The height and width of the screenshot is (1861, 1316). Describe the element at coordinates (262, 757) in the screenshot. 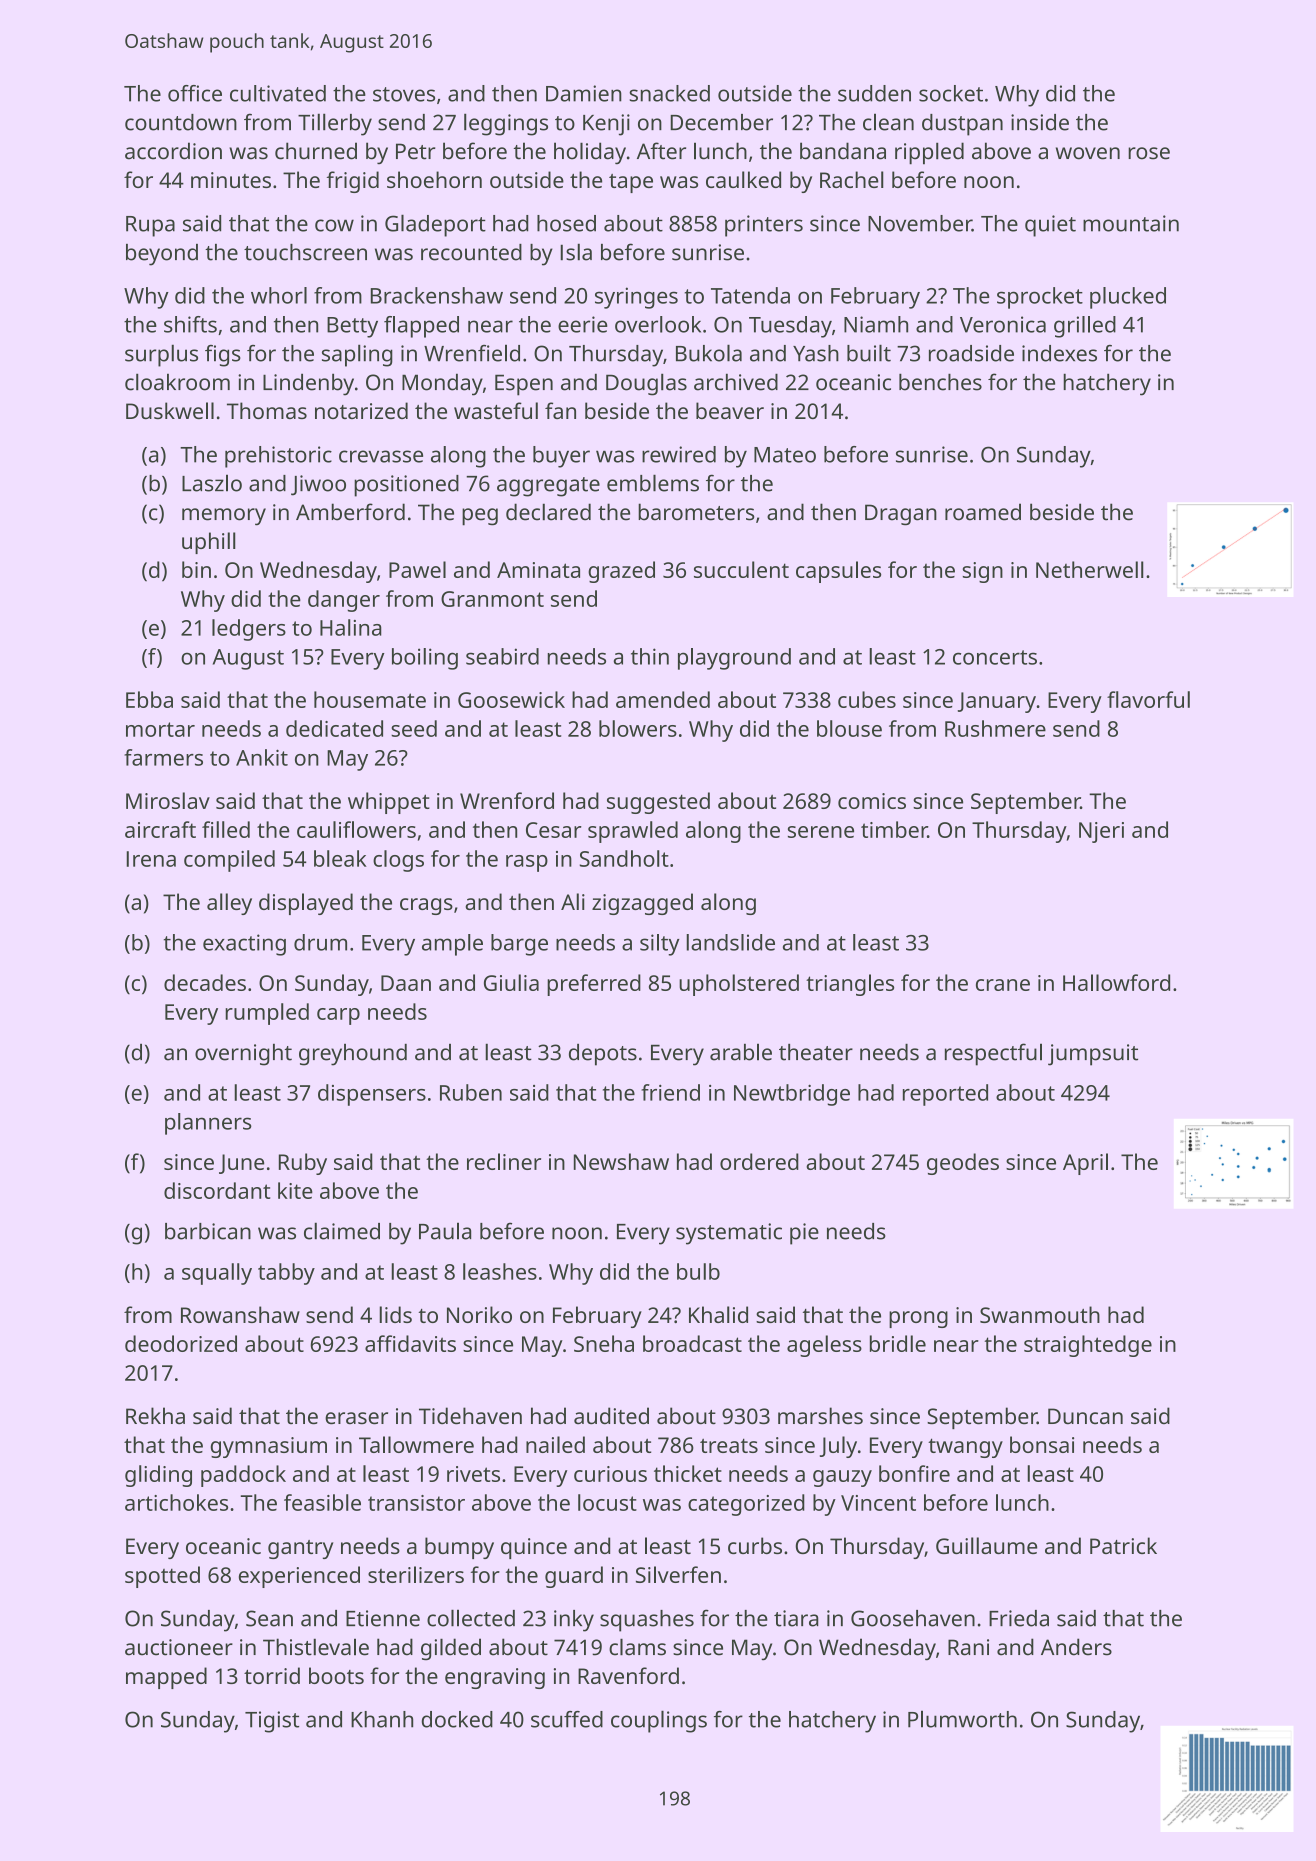

I see `Ankit` at that location.
